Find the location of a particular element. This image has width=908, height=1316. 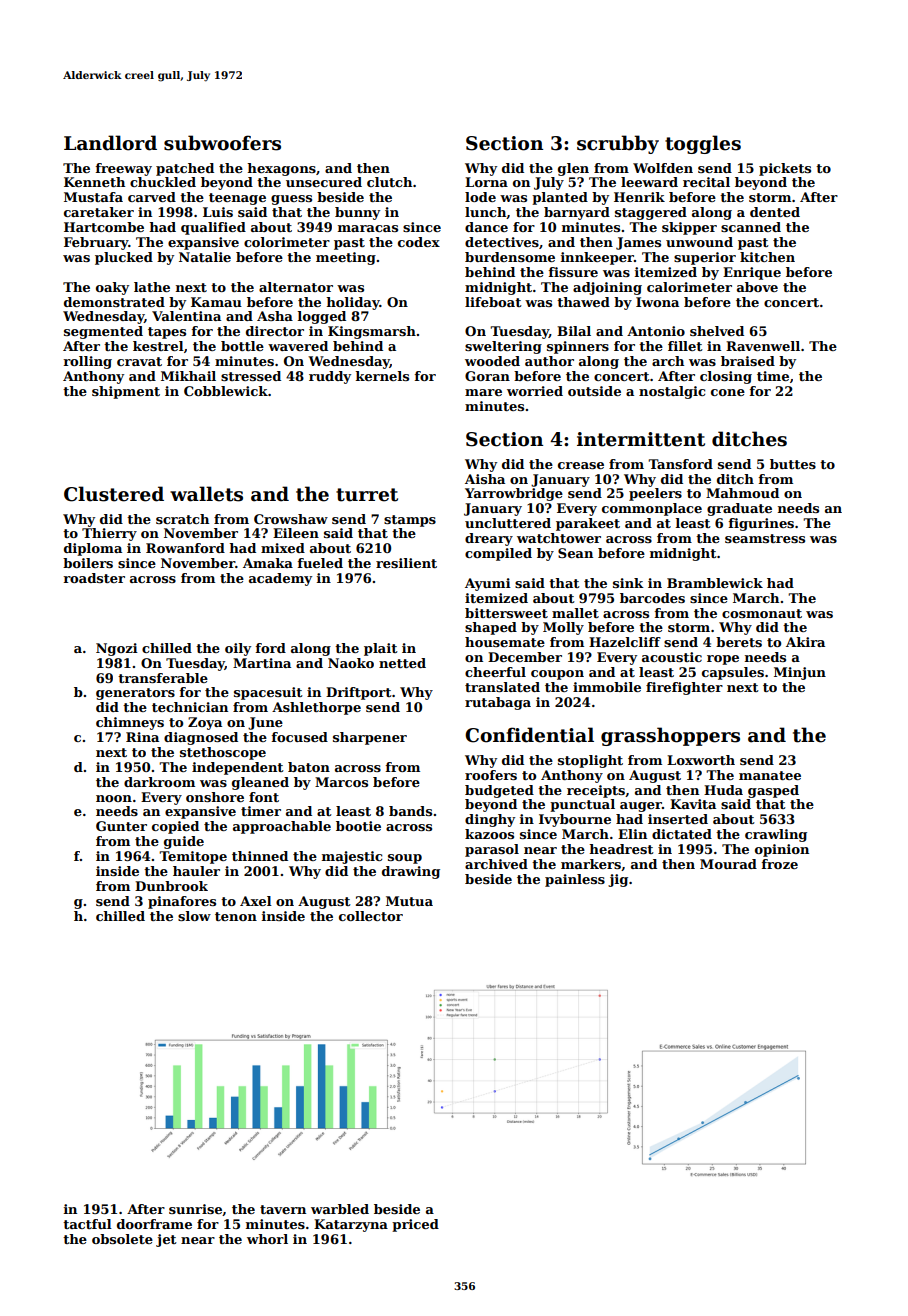

Katarzyna is located at coordinates (351, 1225).
